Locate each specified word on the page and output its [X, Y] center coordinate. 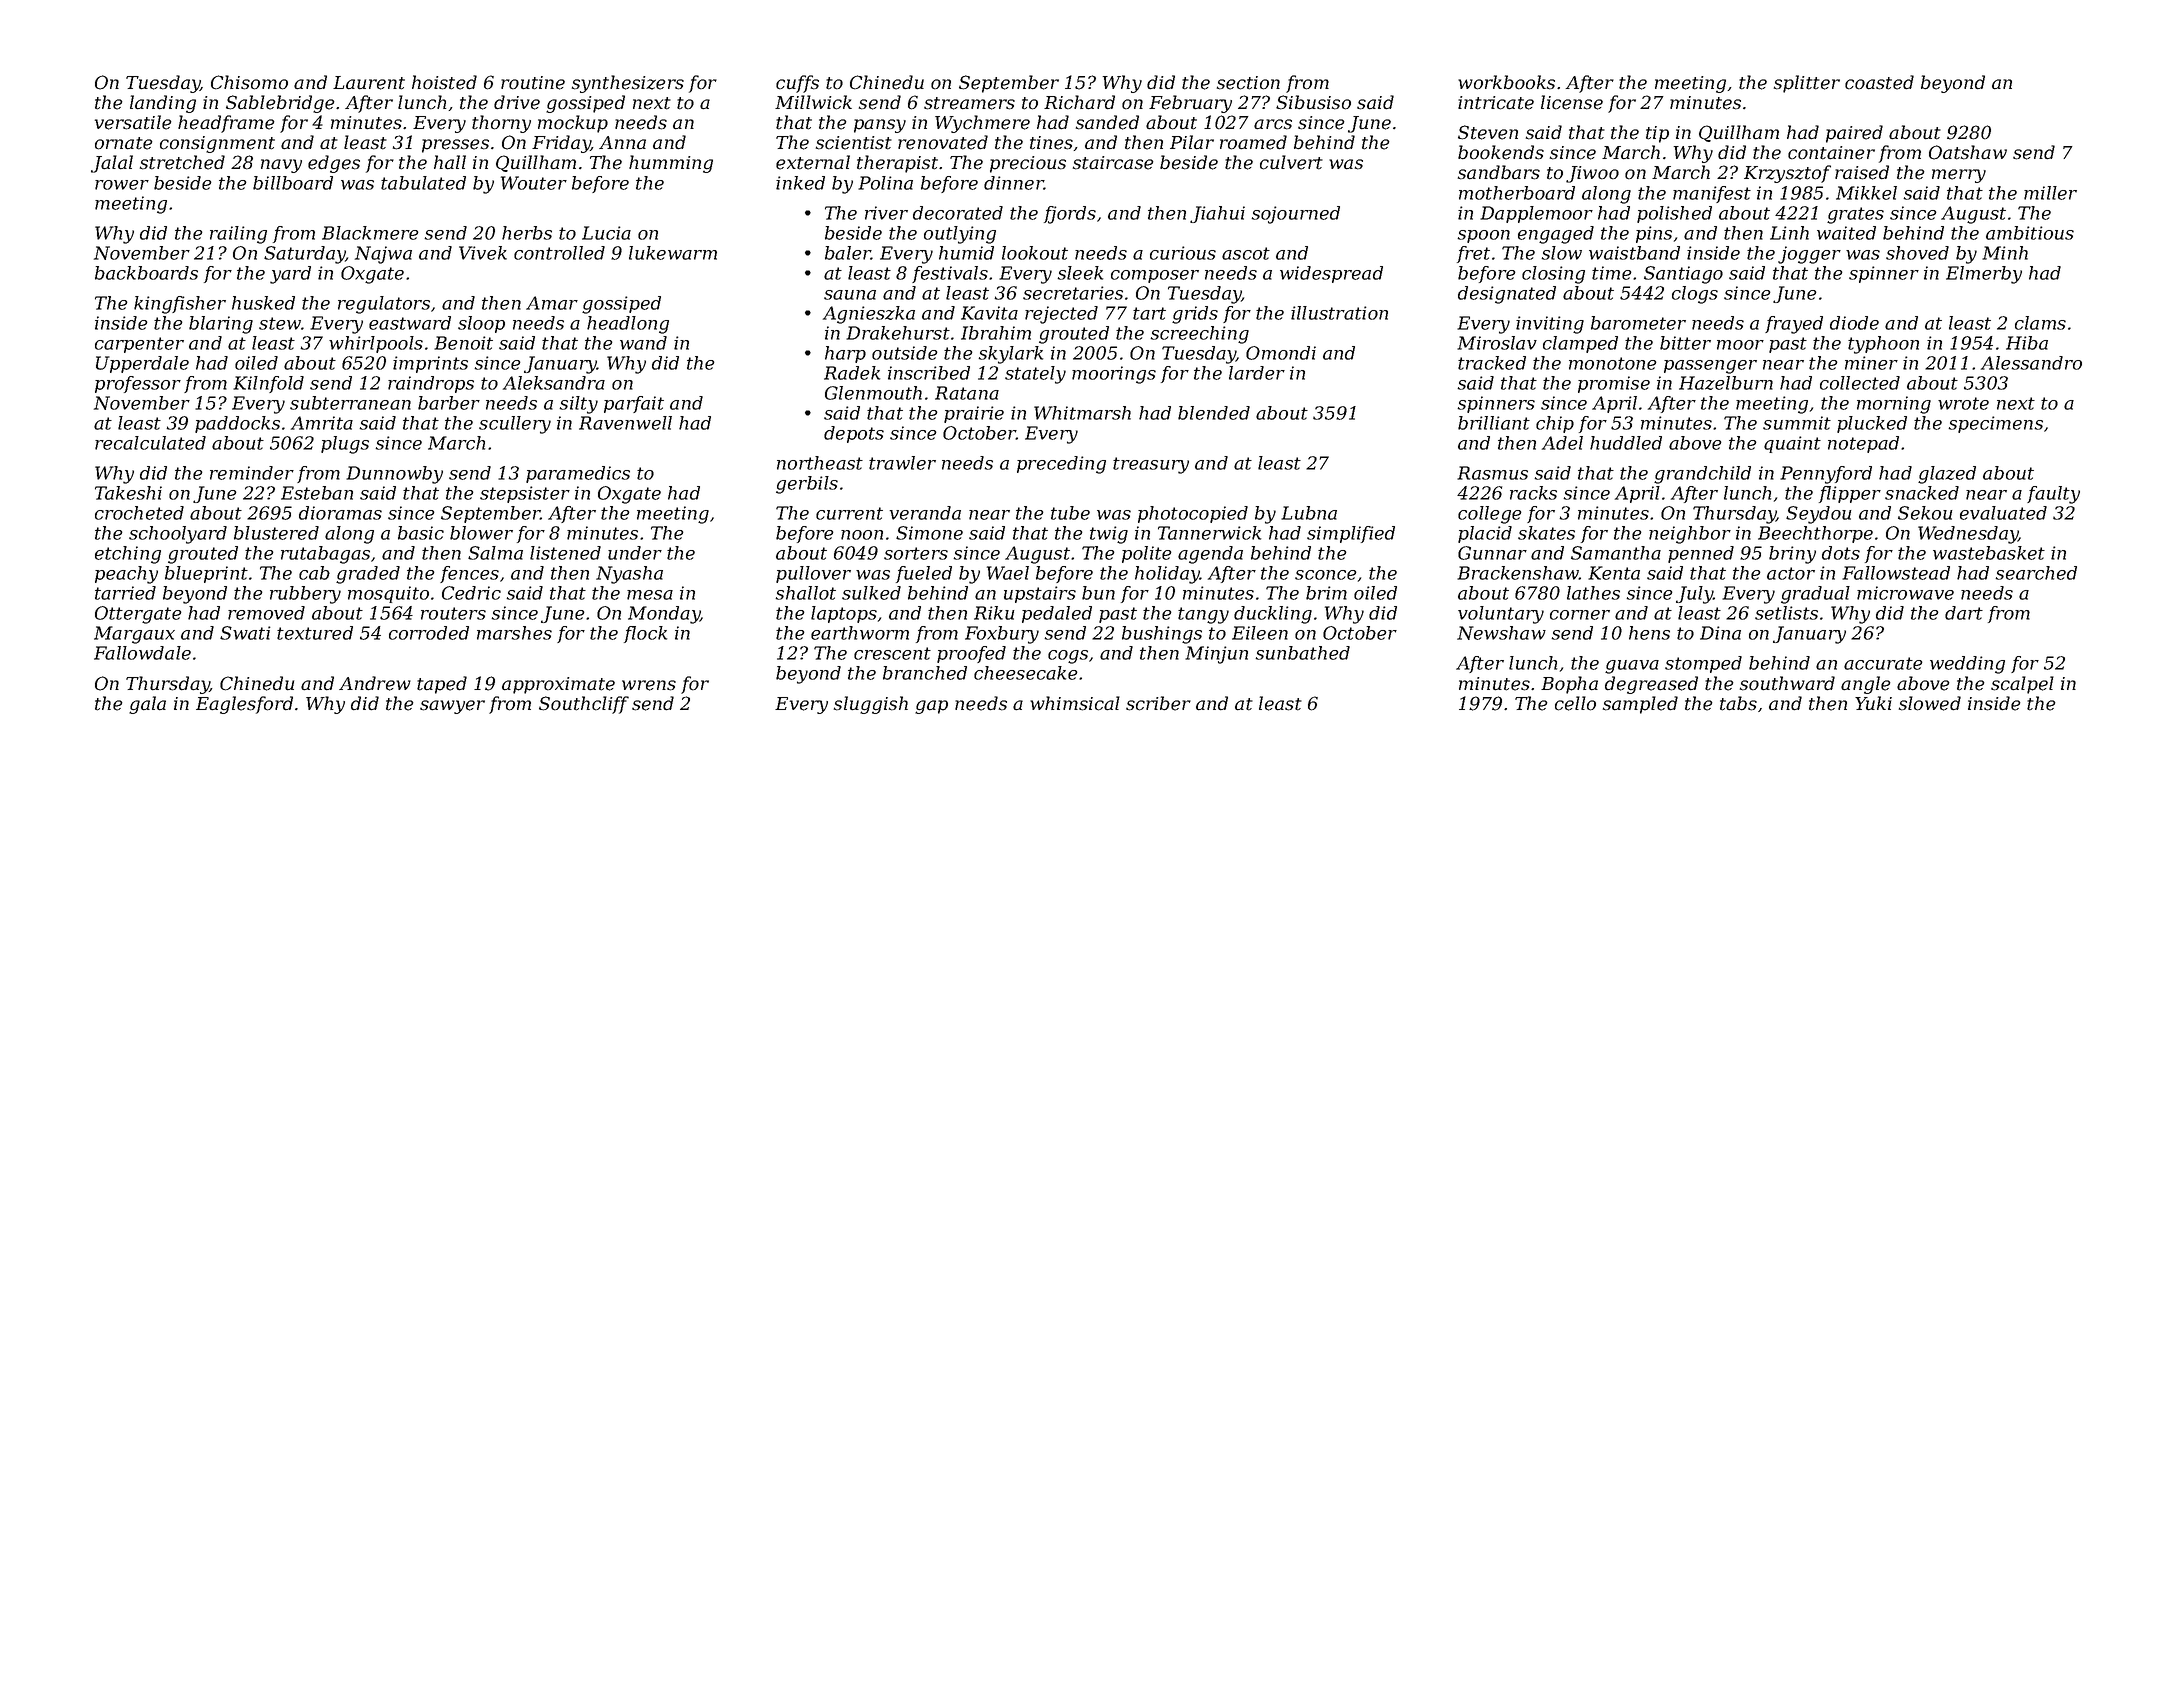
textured [315, 633]
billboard [293, 183]
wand [643, 343]
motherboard [1517, 193]
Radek [852, 373]
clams [2040, 323]
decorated [958, 213]
